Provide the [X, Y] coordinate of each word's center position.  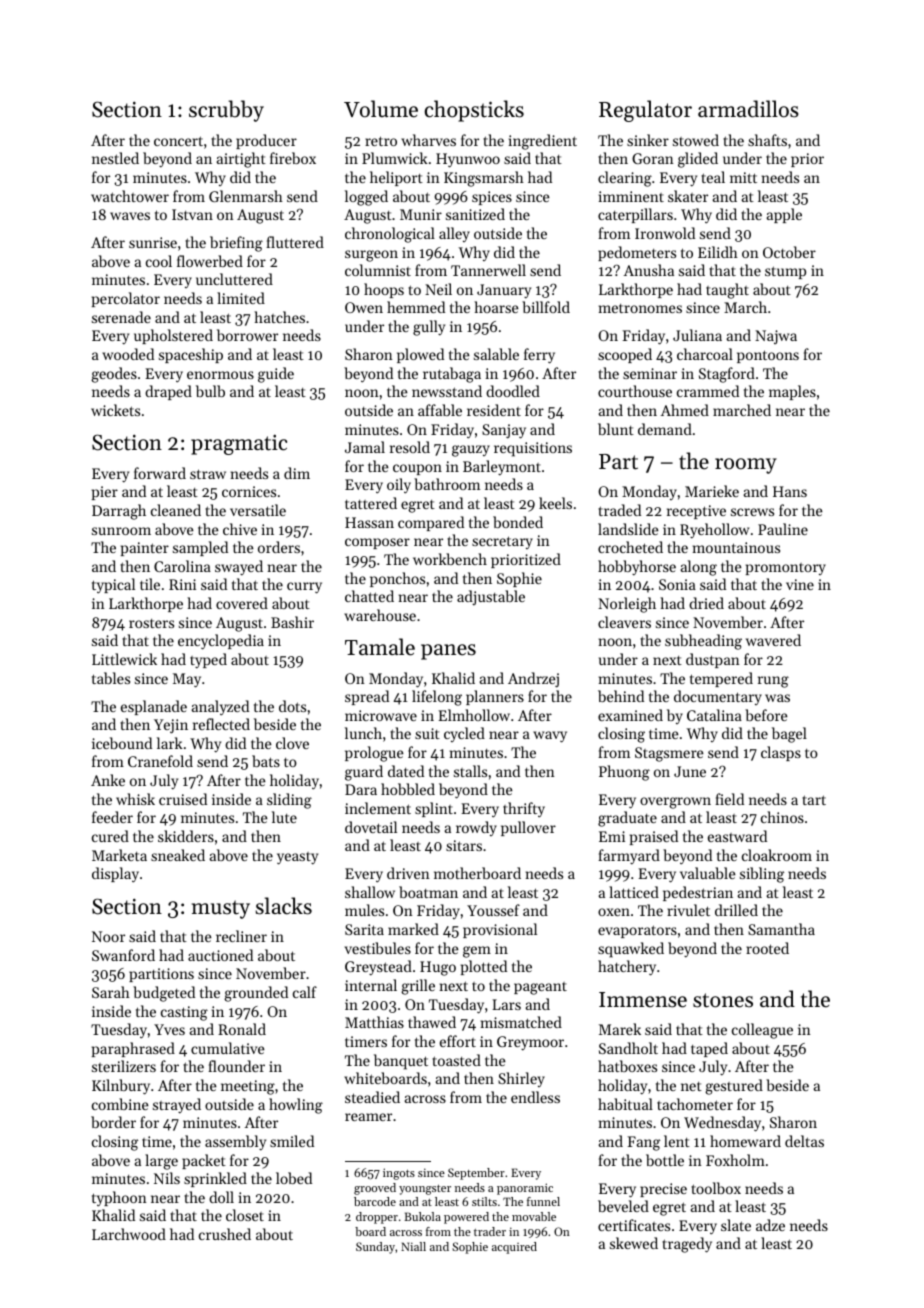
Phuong [624, 773]
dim [297, 473]
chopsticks [474, 111]
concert [178, 141]
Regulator [645, 111]
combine [120, 1104]
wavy [550, 737]
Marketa [119, 855]
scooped [625, 355]
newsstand [447, 391]
